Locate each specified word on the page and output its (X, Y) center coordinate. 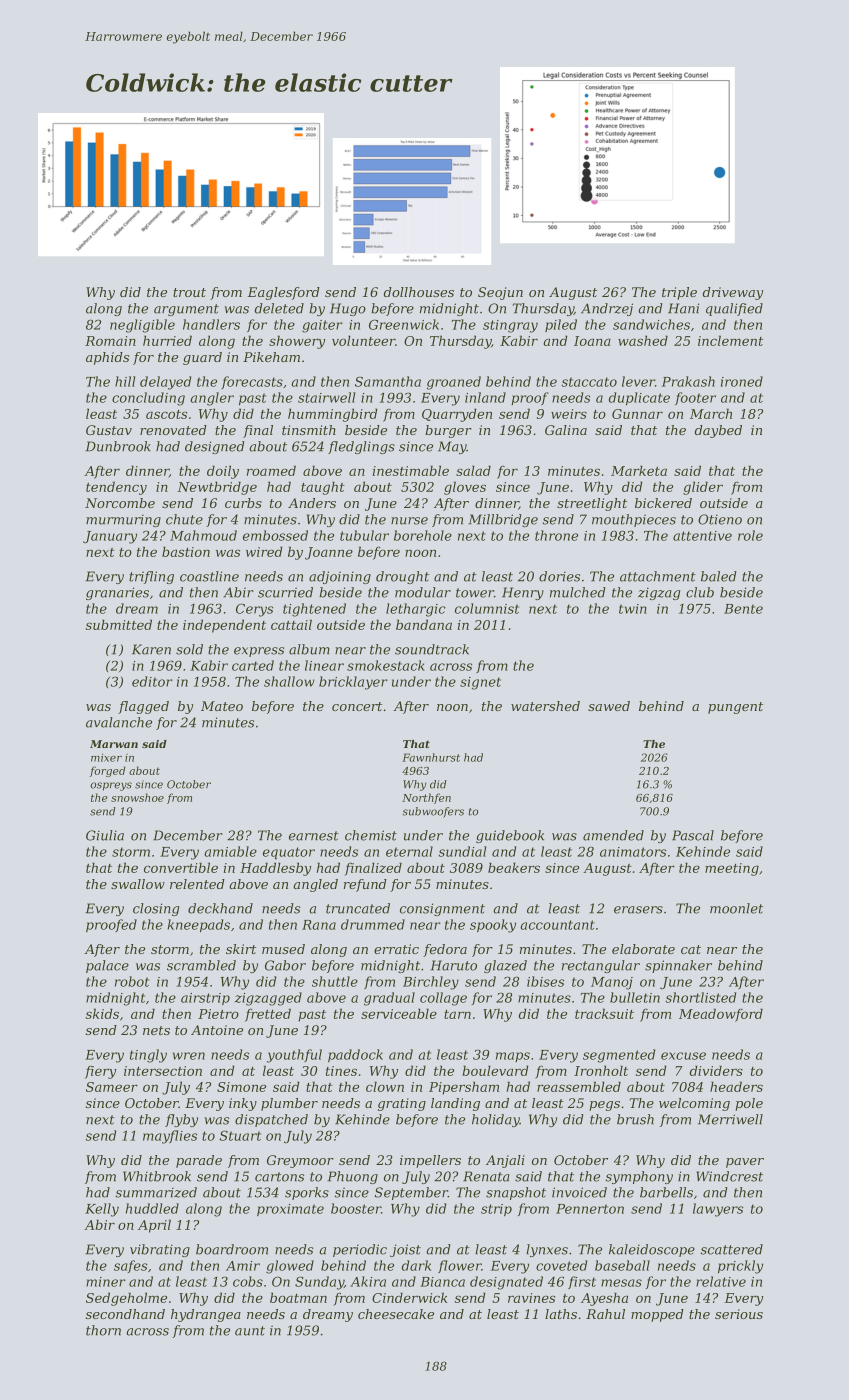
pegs (604, 1106)
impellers (430, 1161)
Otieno (720, 519)
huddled (152, 1208)
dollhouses (419, 292)
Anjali (505, 1161)
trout (189, 292)
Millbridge (503, 520)
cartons (279, 1177)
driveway (733, 293)
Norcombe (120, 503)
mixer (106, 758)
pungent (735, 708)
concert (357, 706)
